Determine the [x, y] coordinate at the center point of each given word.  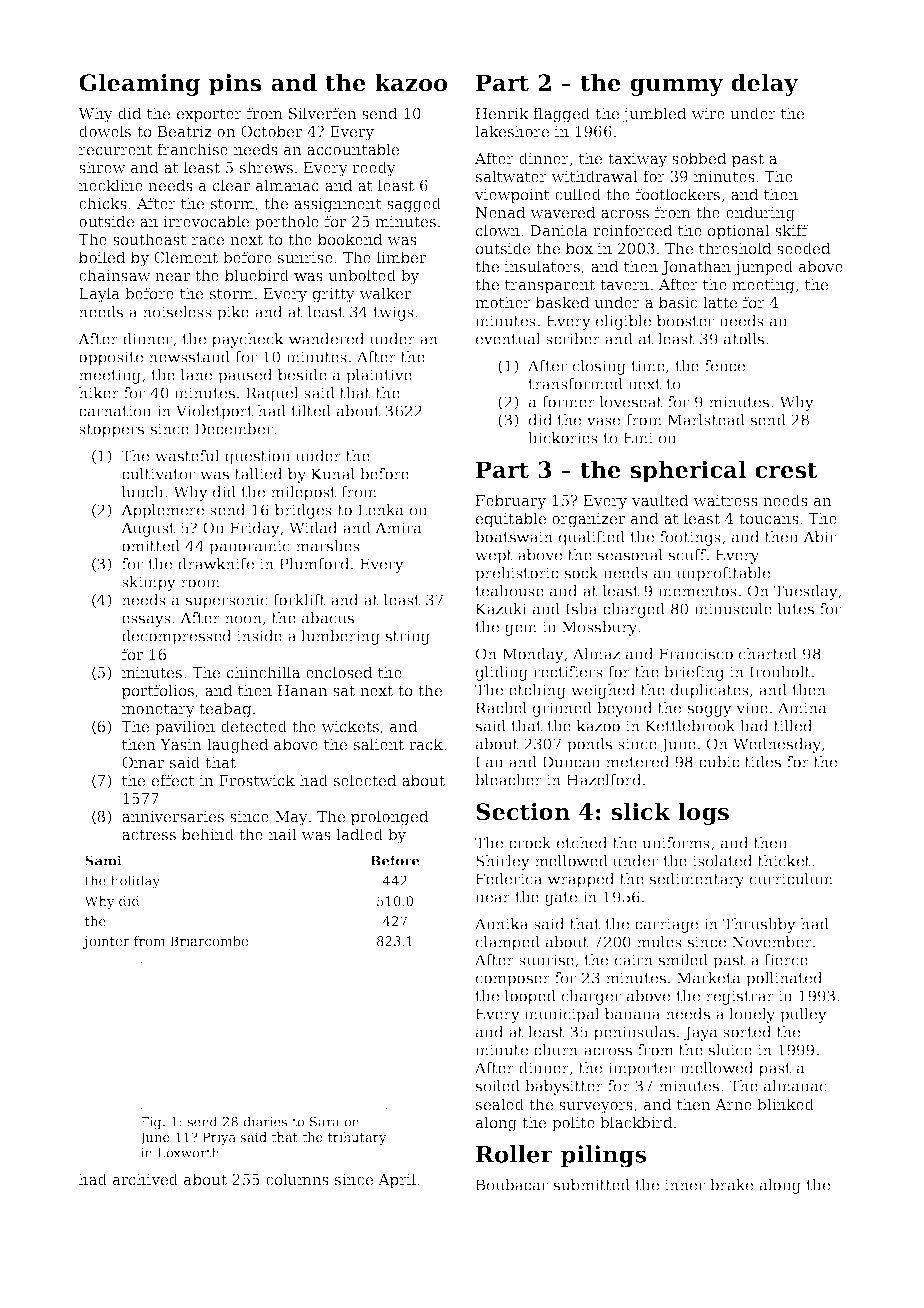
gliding [502, 673]
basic [678, 302]
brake [731, 1185]
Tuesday [806, 592]
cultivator [158, 474]
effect [173, 780]
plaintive [379, 376]
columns [297, 1179]
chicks [103, 203]
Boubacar [512, 1185]
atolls [744, 339]
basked [562, 302]
